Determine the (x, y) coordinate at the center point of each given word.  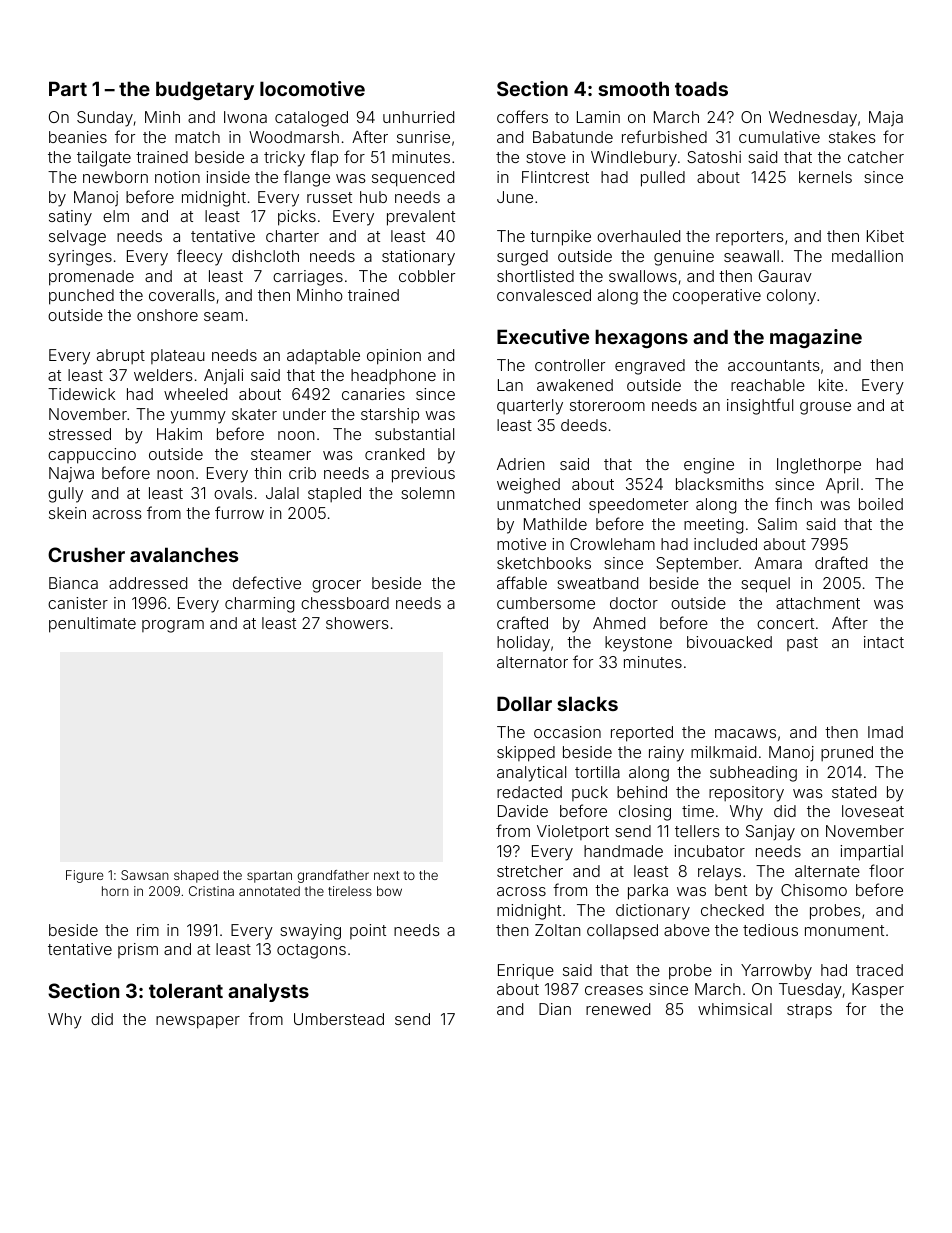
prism (138, 950)
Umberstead (339, 1019)
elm (116, 216)
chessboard (345, 603)
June (515, 197)
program (173, 626)
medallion (867, 256)
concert (785, 623)
